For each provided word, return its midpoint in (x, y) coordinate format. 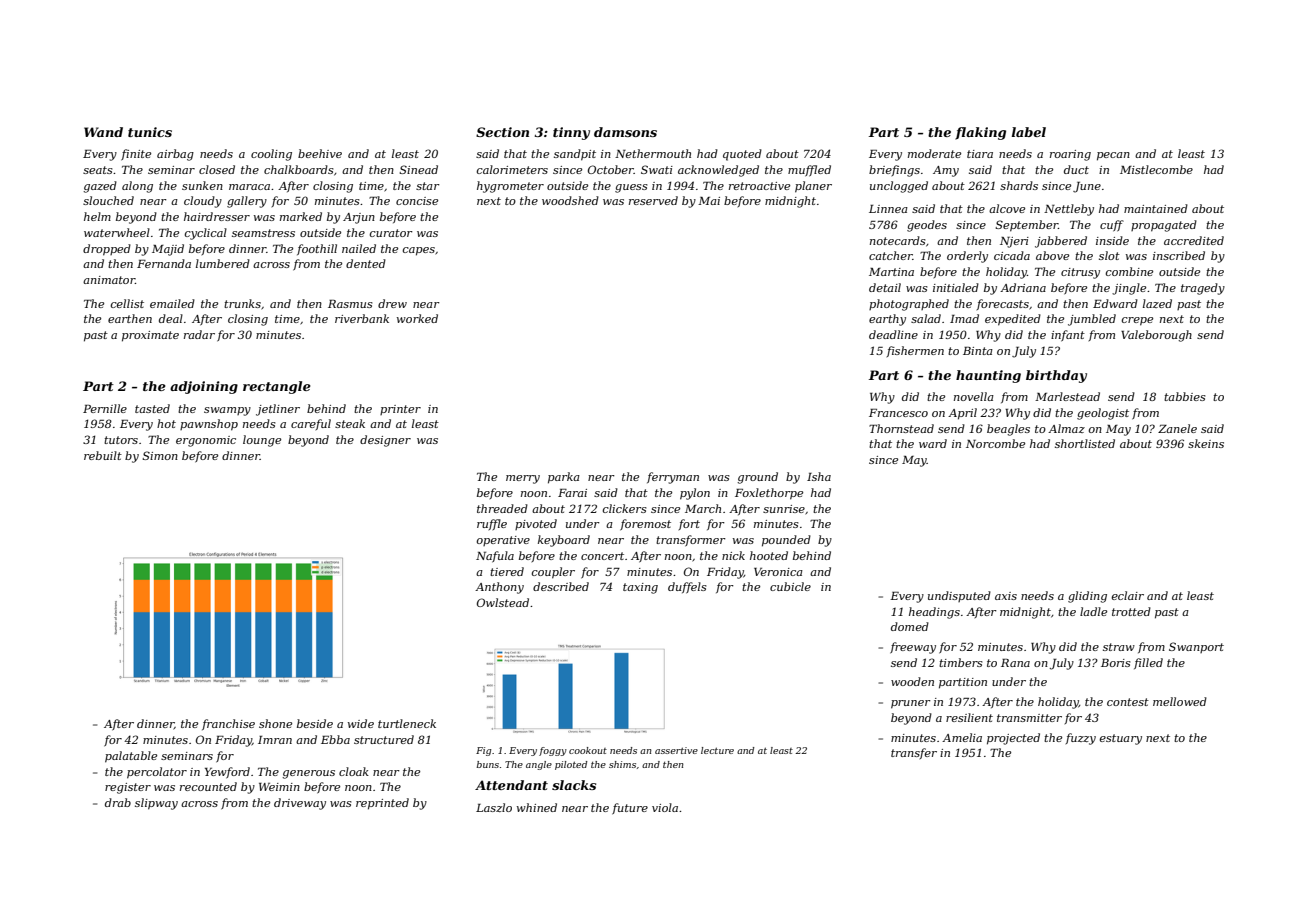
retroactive (759, 186)
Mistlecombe (1156, 169)
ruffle (492, 524)
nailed (359, 248)
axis (1006, 596)
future (630, 809)
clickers (625, 508)
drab (118, 802)
